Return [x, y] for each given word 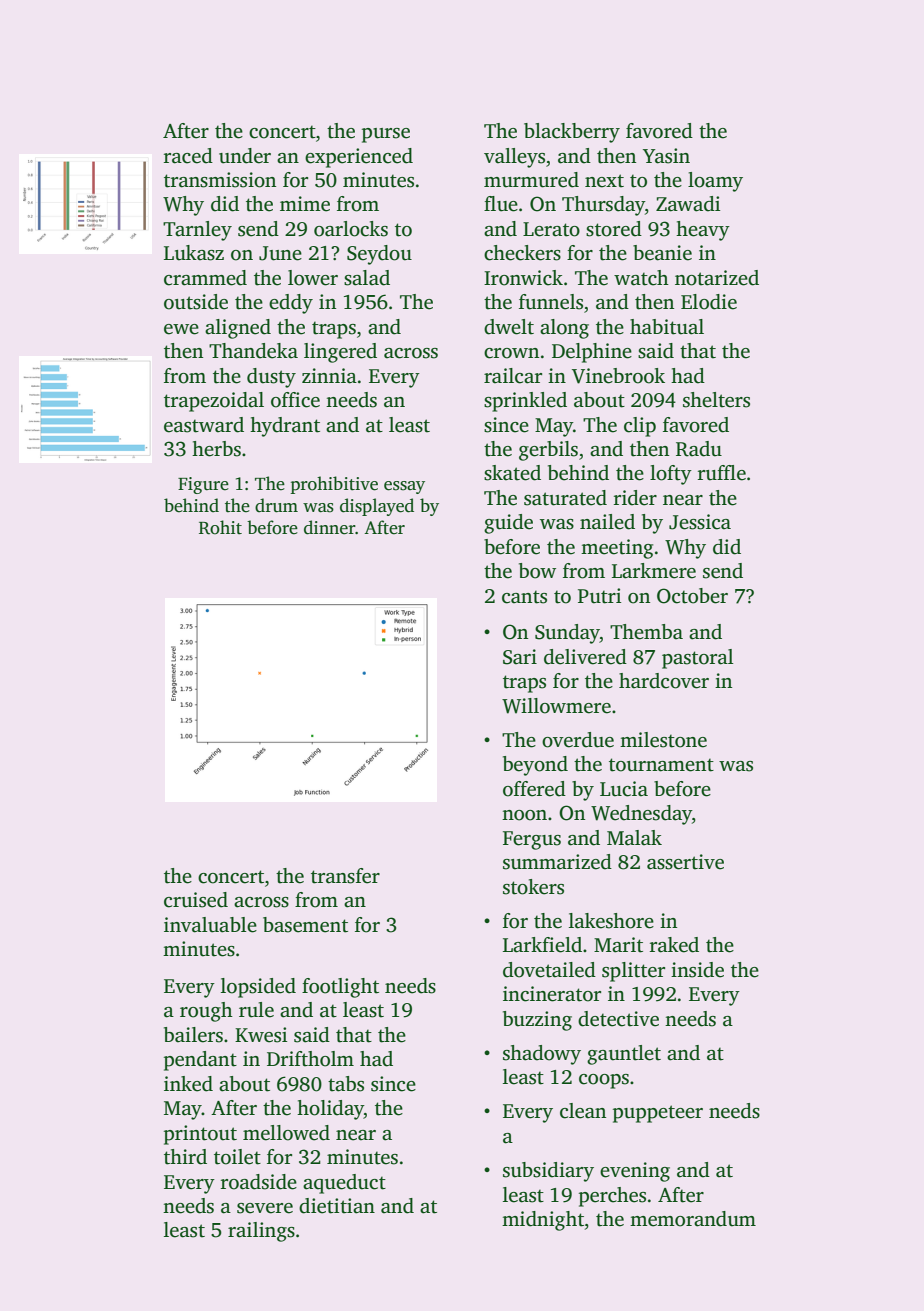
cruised [196, 900]
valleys [514, 158]
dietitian [337, 1206]
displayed [377, 507]
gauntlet [624, 1055]
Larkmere [654, 571]
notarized [717, 278]
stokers [533, 887]
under [245, 156]
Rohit [220, 527]
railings [261, 1232]
